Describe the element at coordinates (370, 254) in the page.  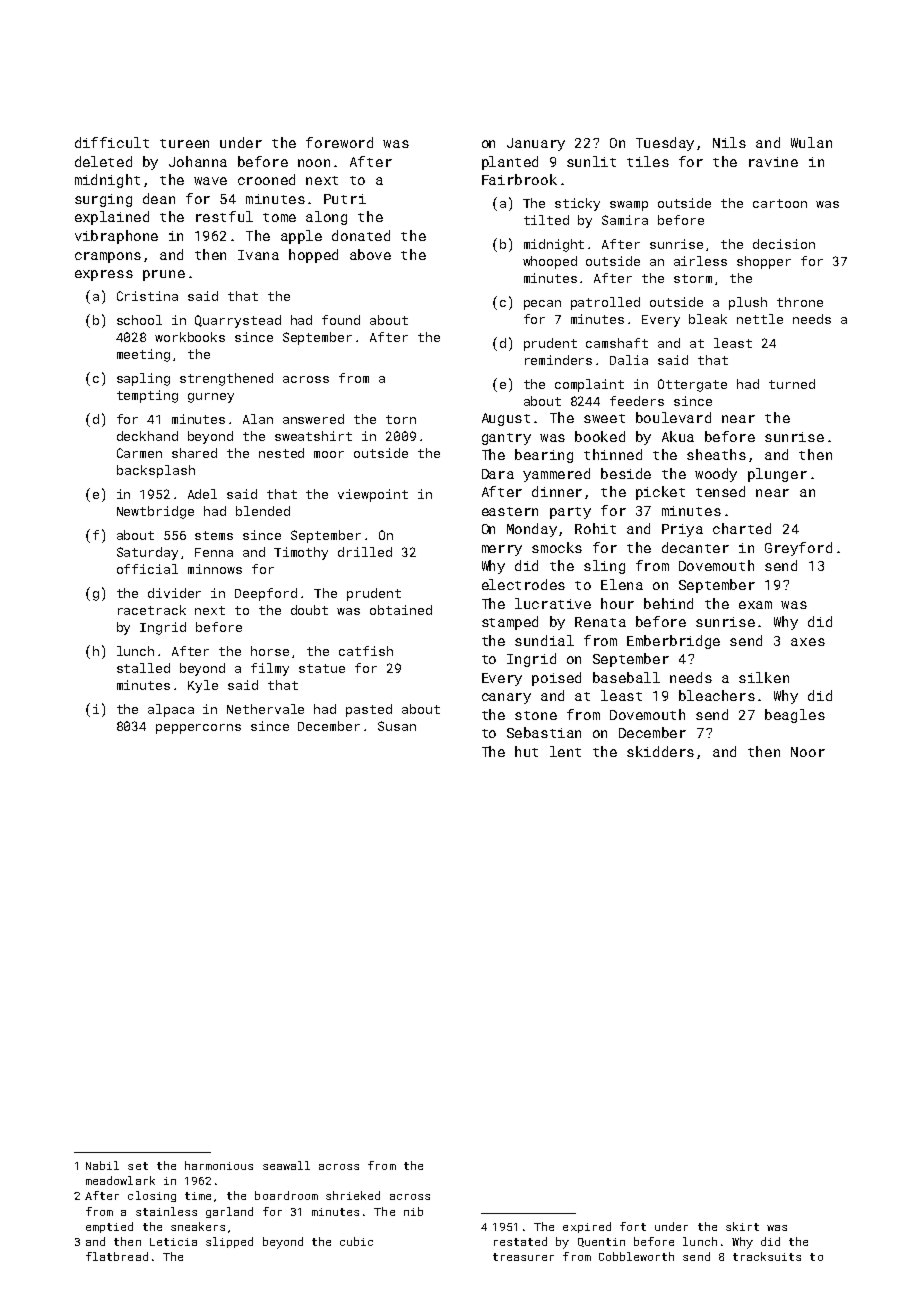
I see `above` at that location.
